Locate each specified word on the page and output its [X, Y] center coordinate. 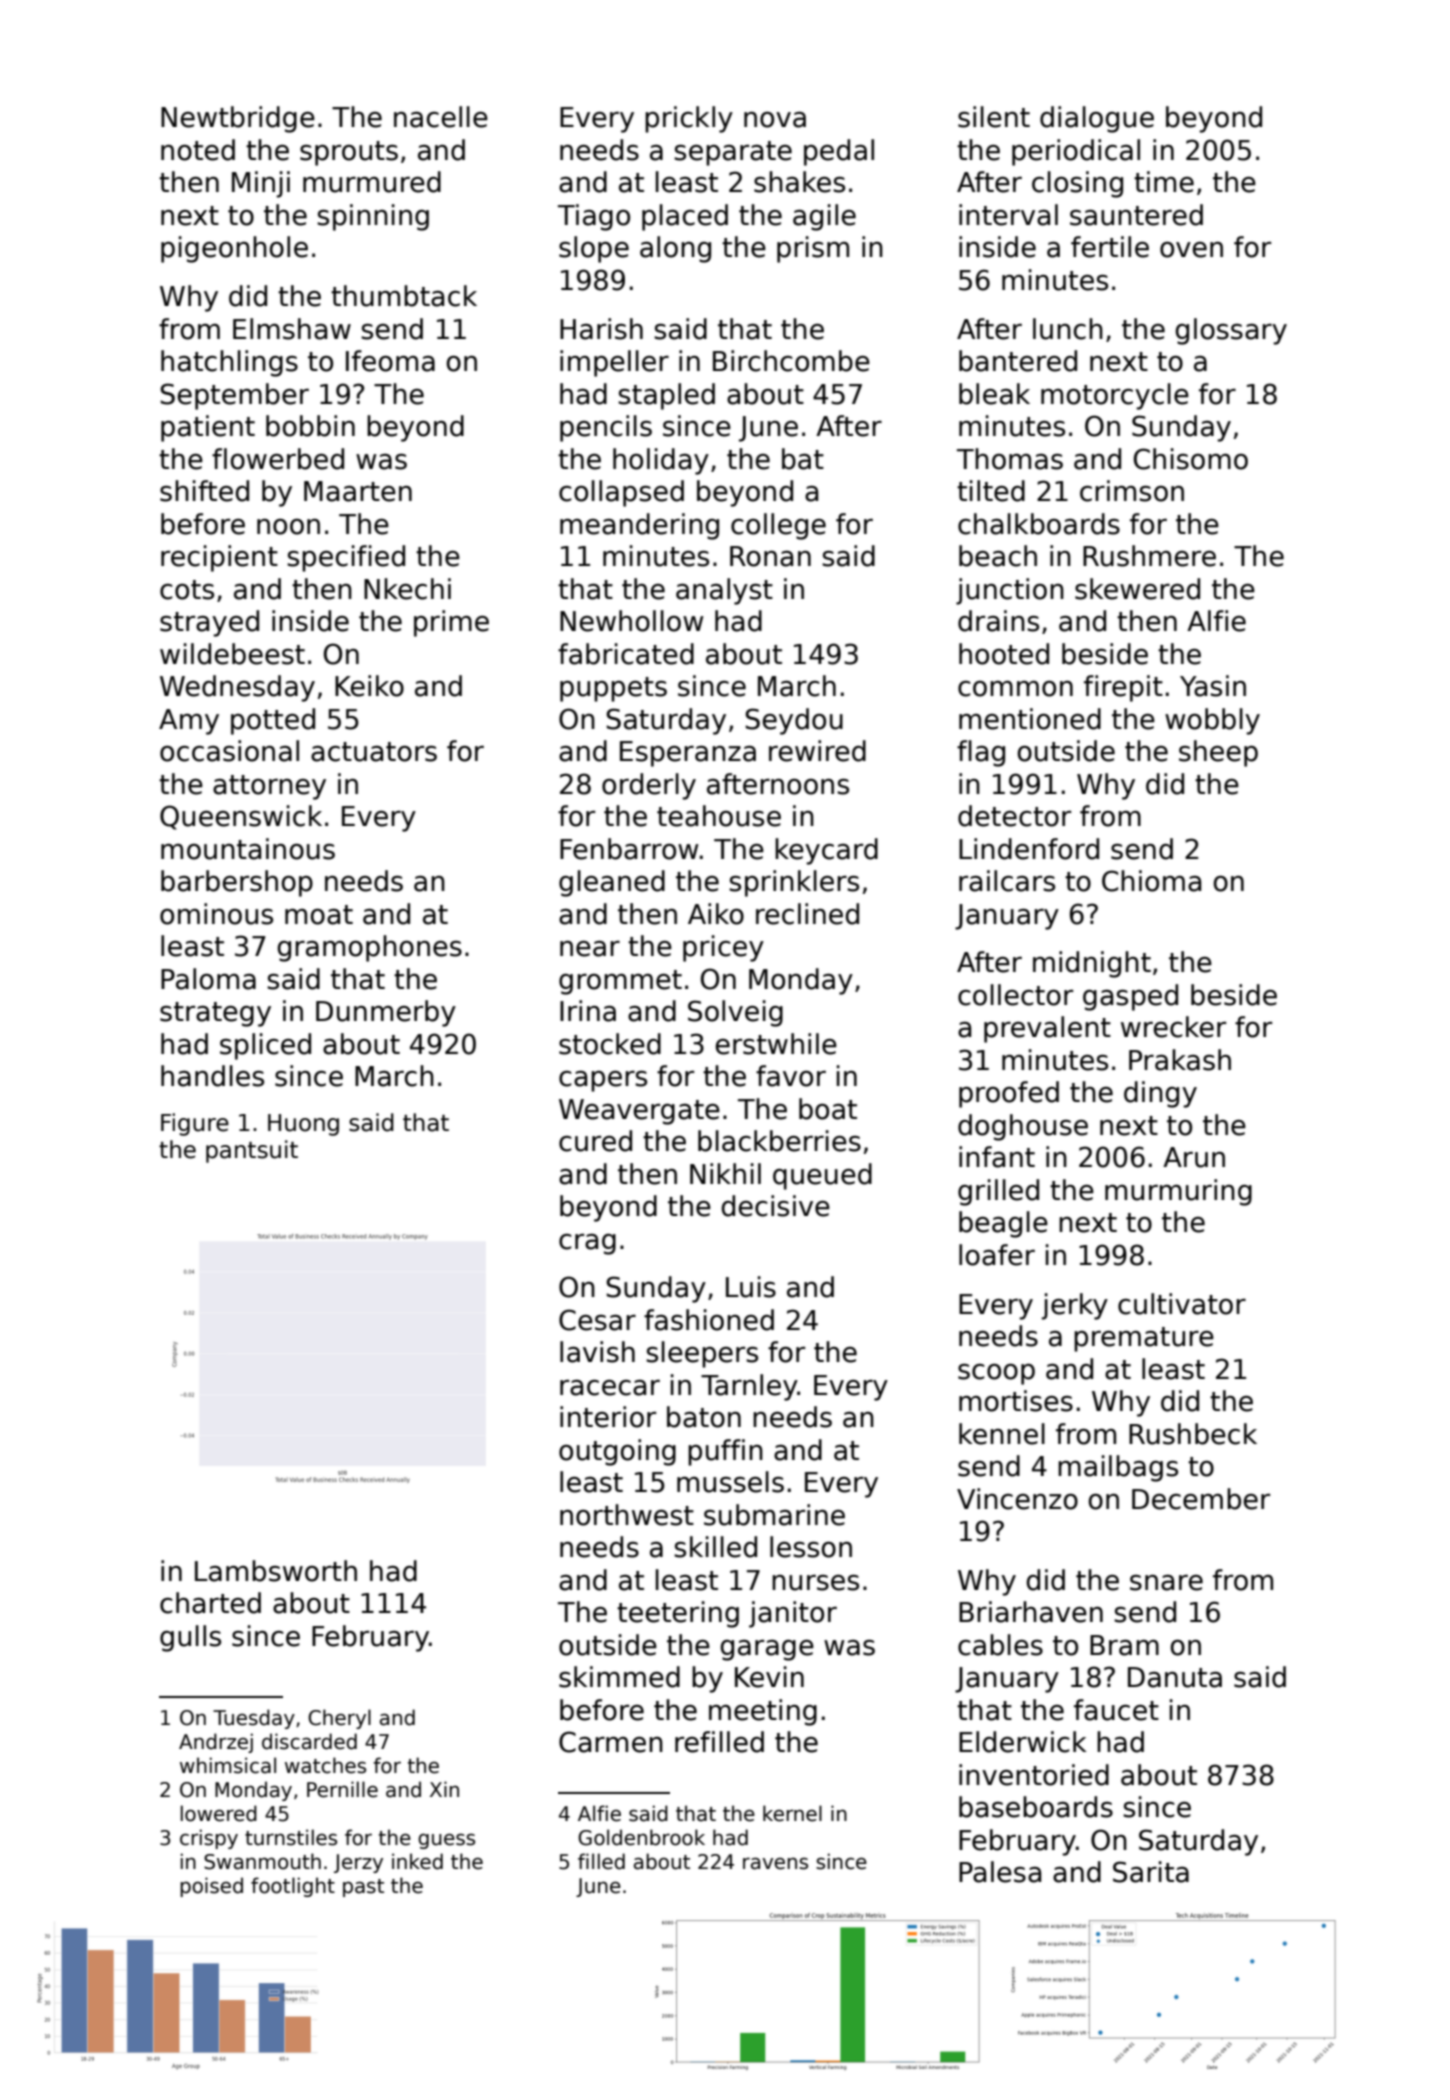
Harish [601, 329]
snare [1166, 1582]
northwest [627, 1515]
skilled [715, 1547]
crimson [1132, 491]
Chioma [1151, 881]
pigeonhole [234, 249]
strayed [209, 623]
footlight [293, 1887]
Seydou [794, 721]
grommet [620, 982]
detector [1014, 816]
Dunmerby [386, 1013]
